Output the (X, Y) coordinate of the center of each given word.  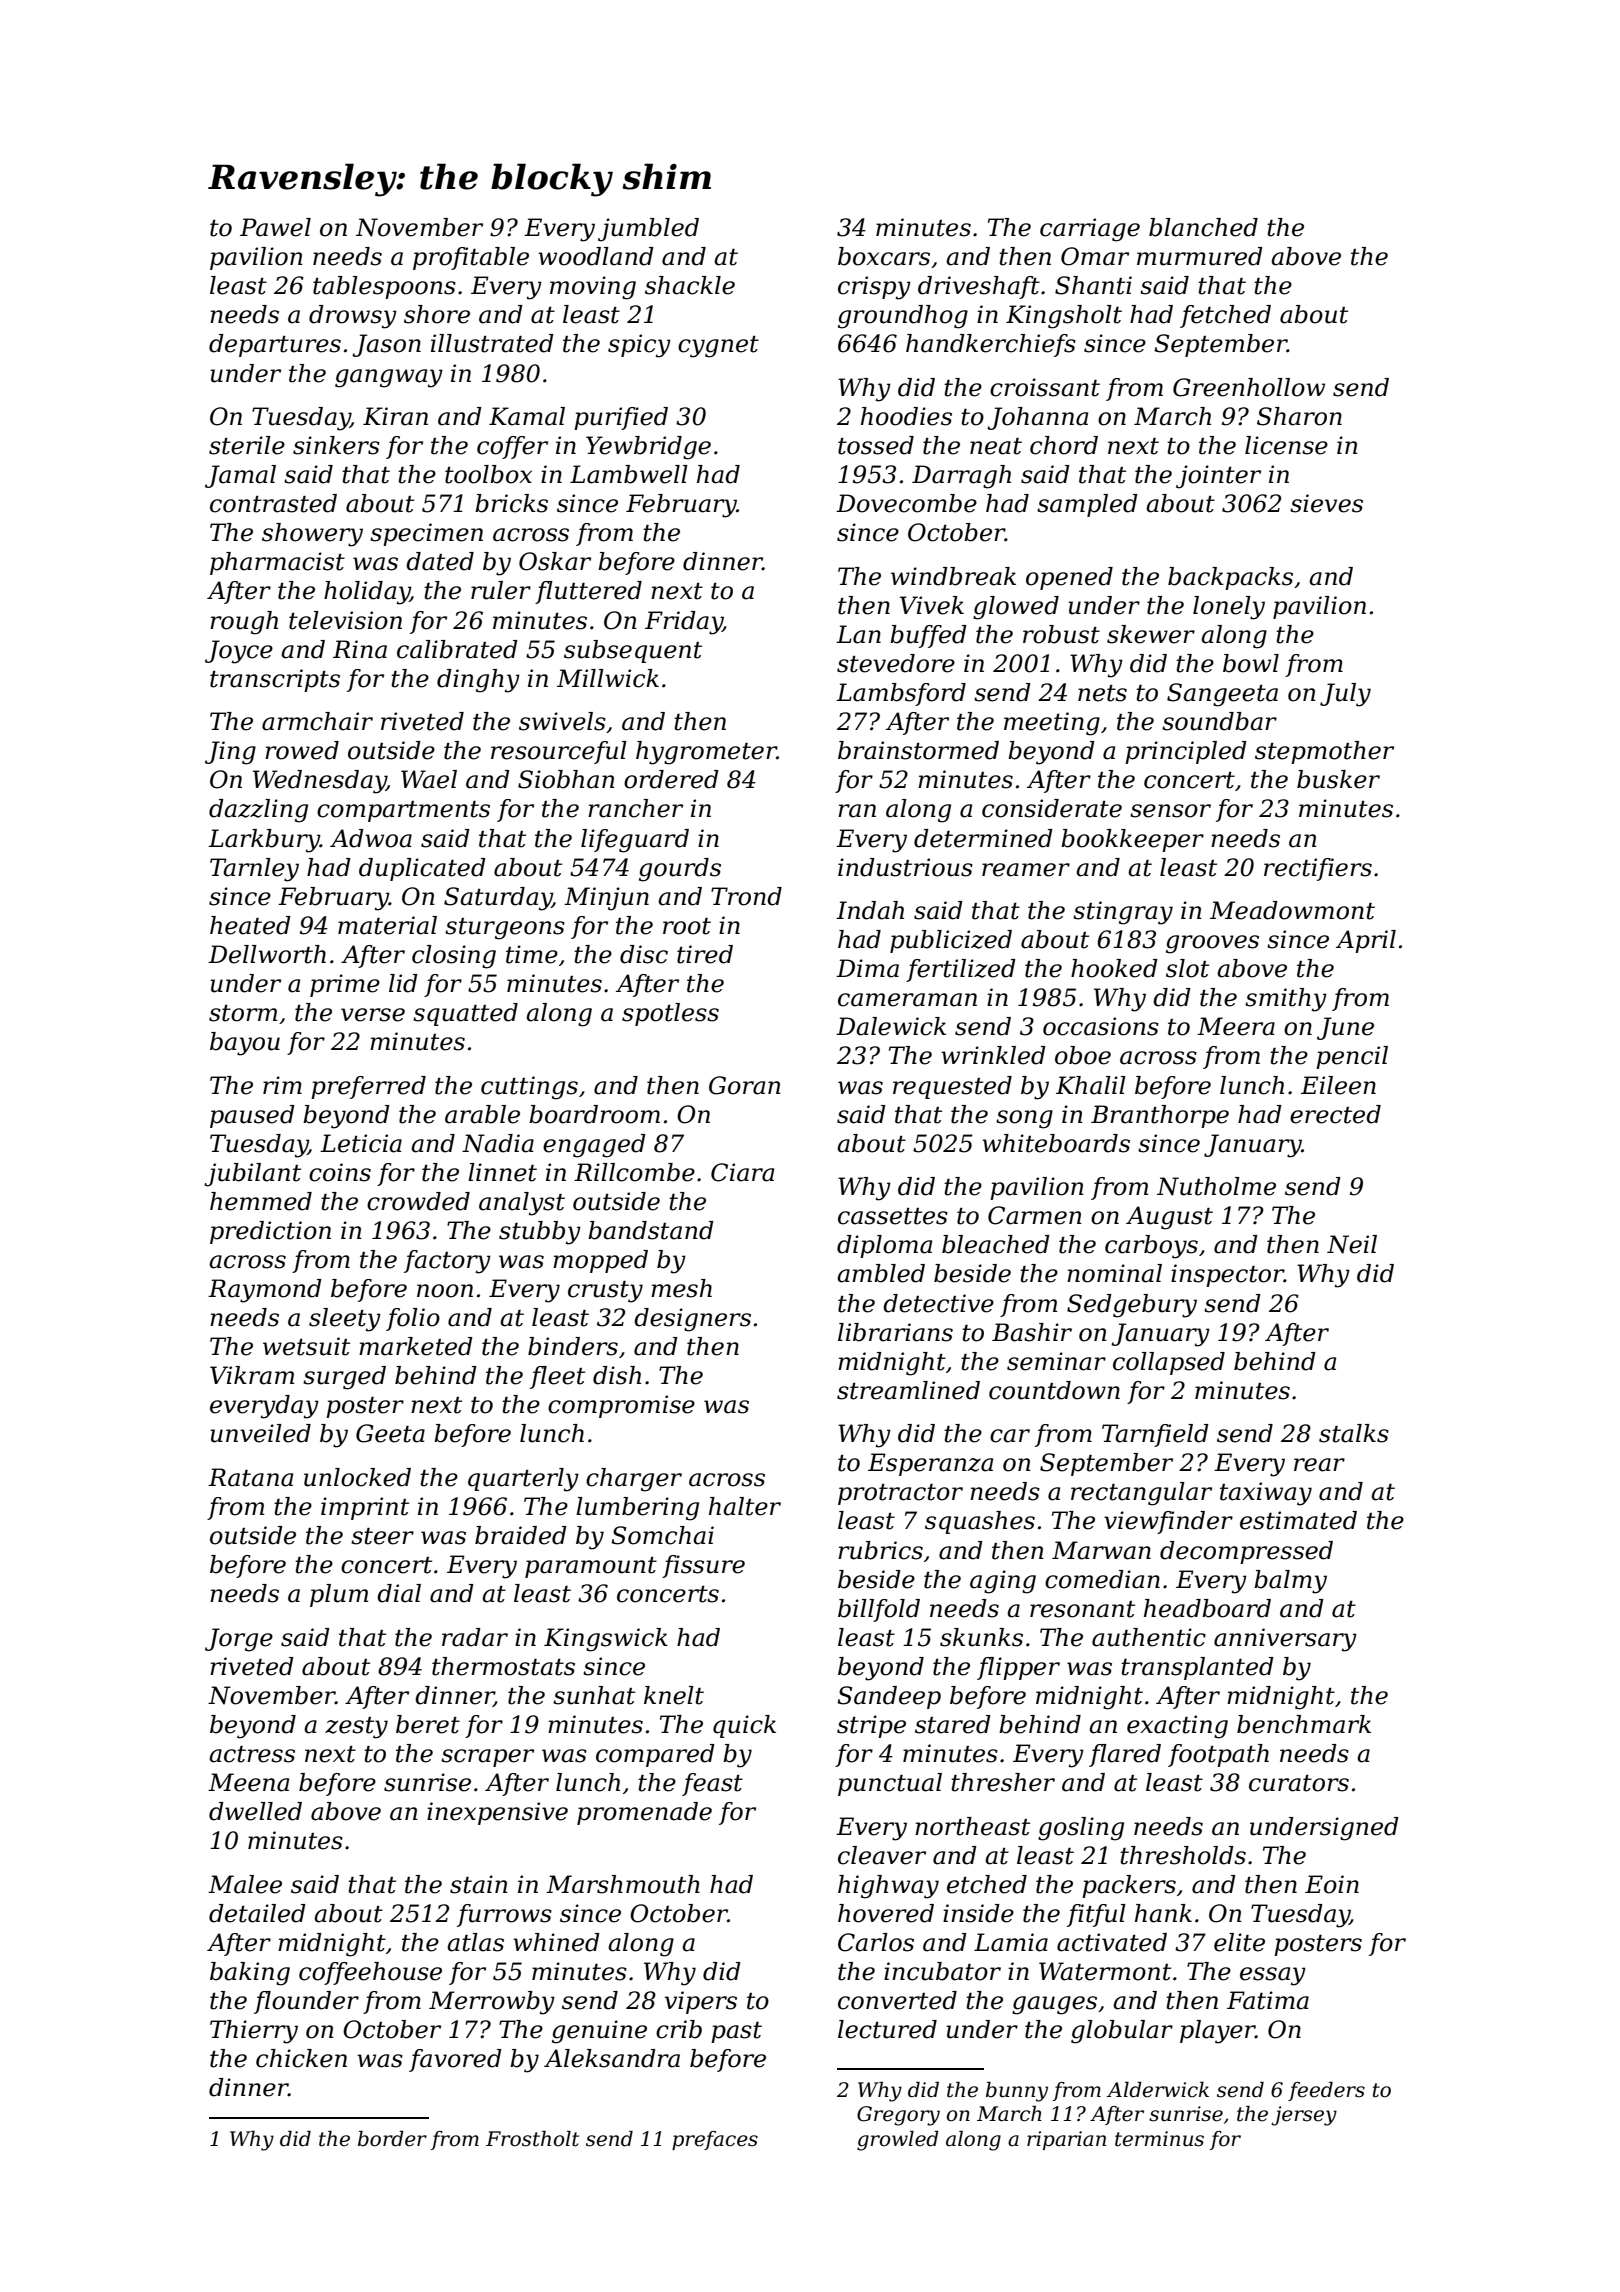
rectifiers (1318, 869)
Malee (245, 1884)
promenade (644, 1813)
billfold (879, 1610)
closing (454, 957)
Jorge (239, 1640)
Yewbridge (648, 448)
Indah (870, 910)
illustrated (492, 343)
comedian (1102, 1579)
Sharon (1299, 416)
